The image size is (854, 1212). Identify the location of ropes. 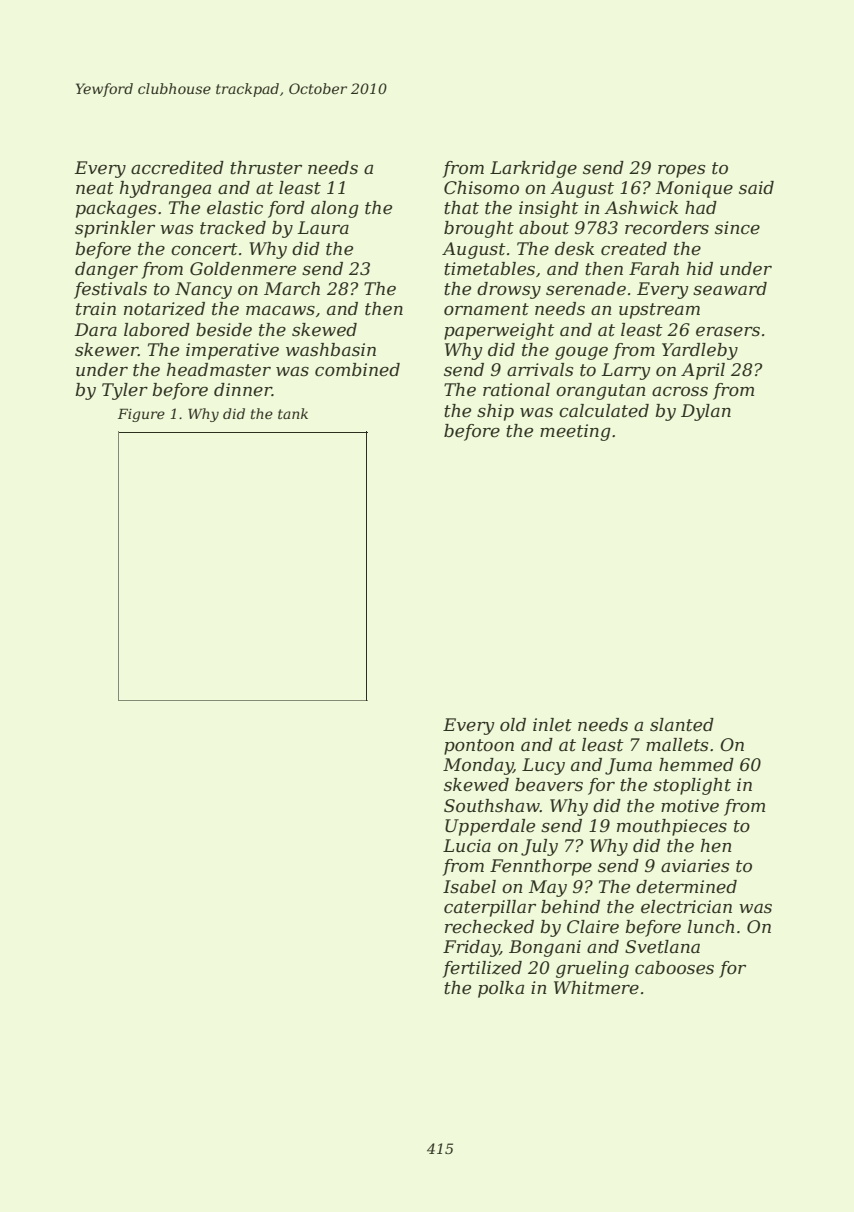
(681, 171).
